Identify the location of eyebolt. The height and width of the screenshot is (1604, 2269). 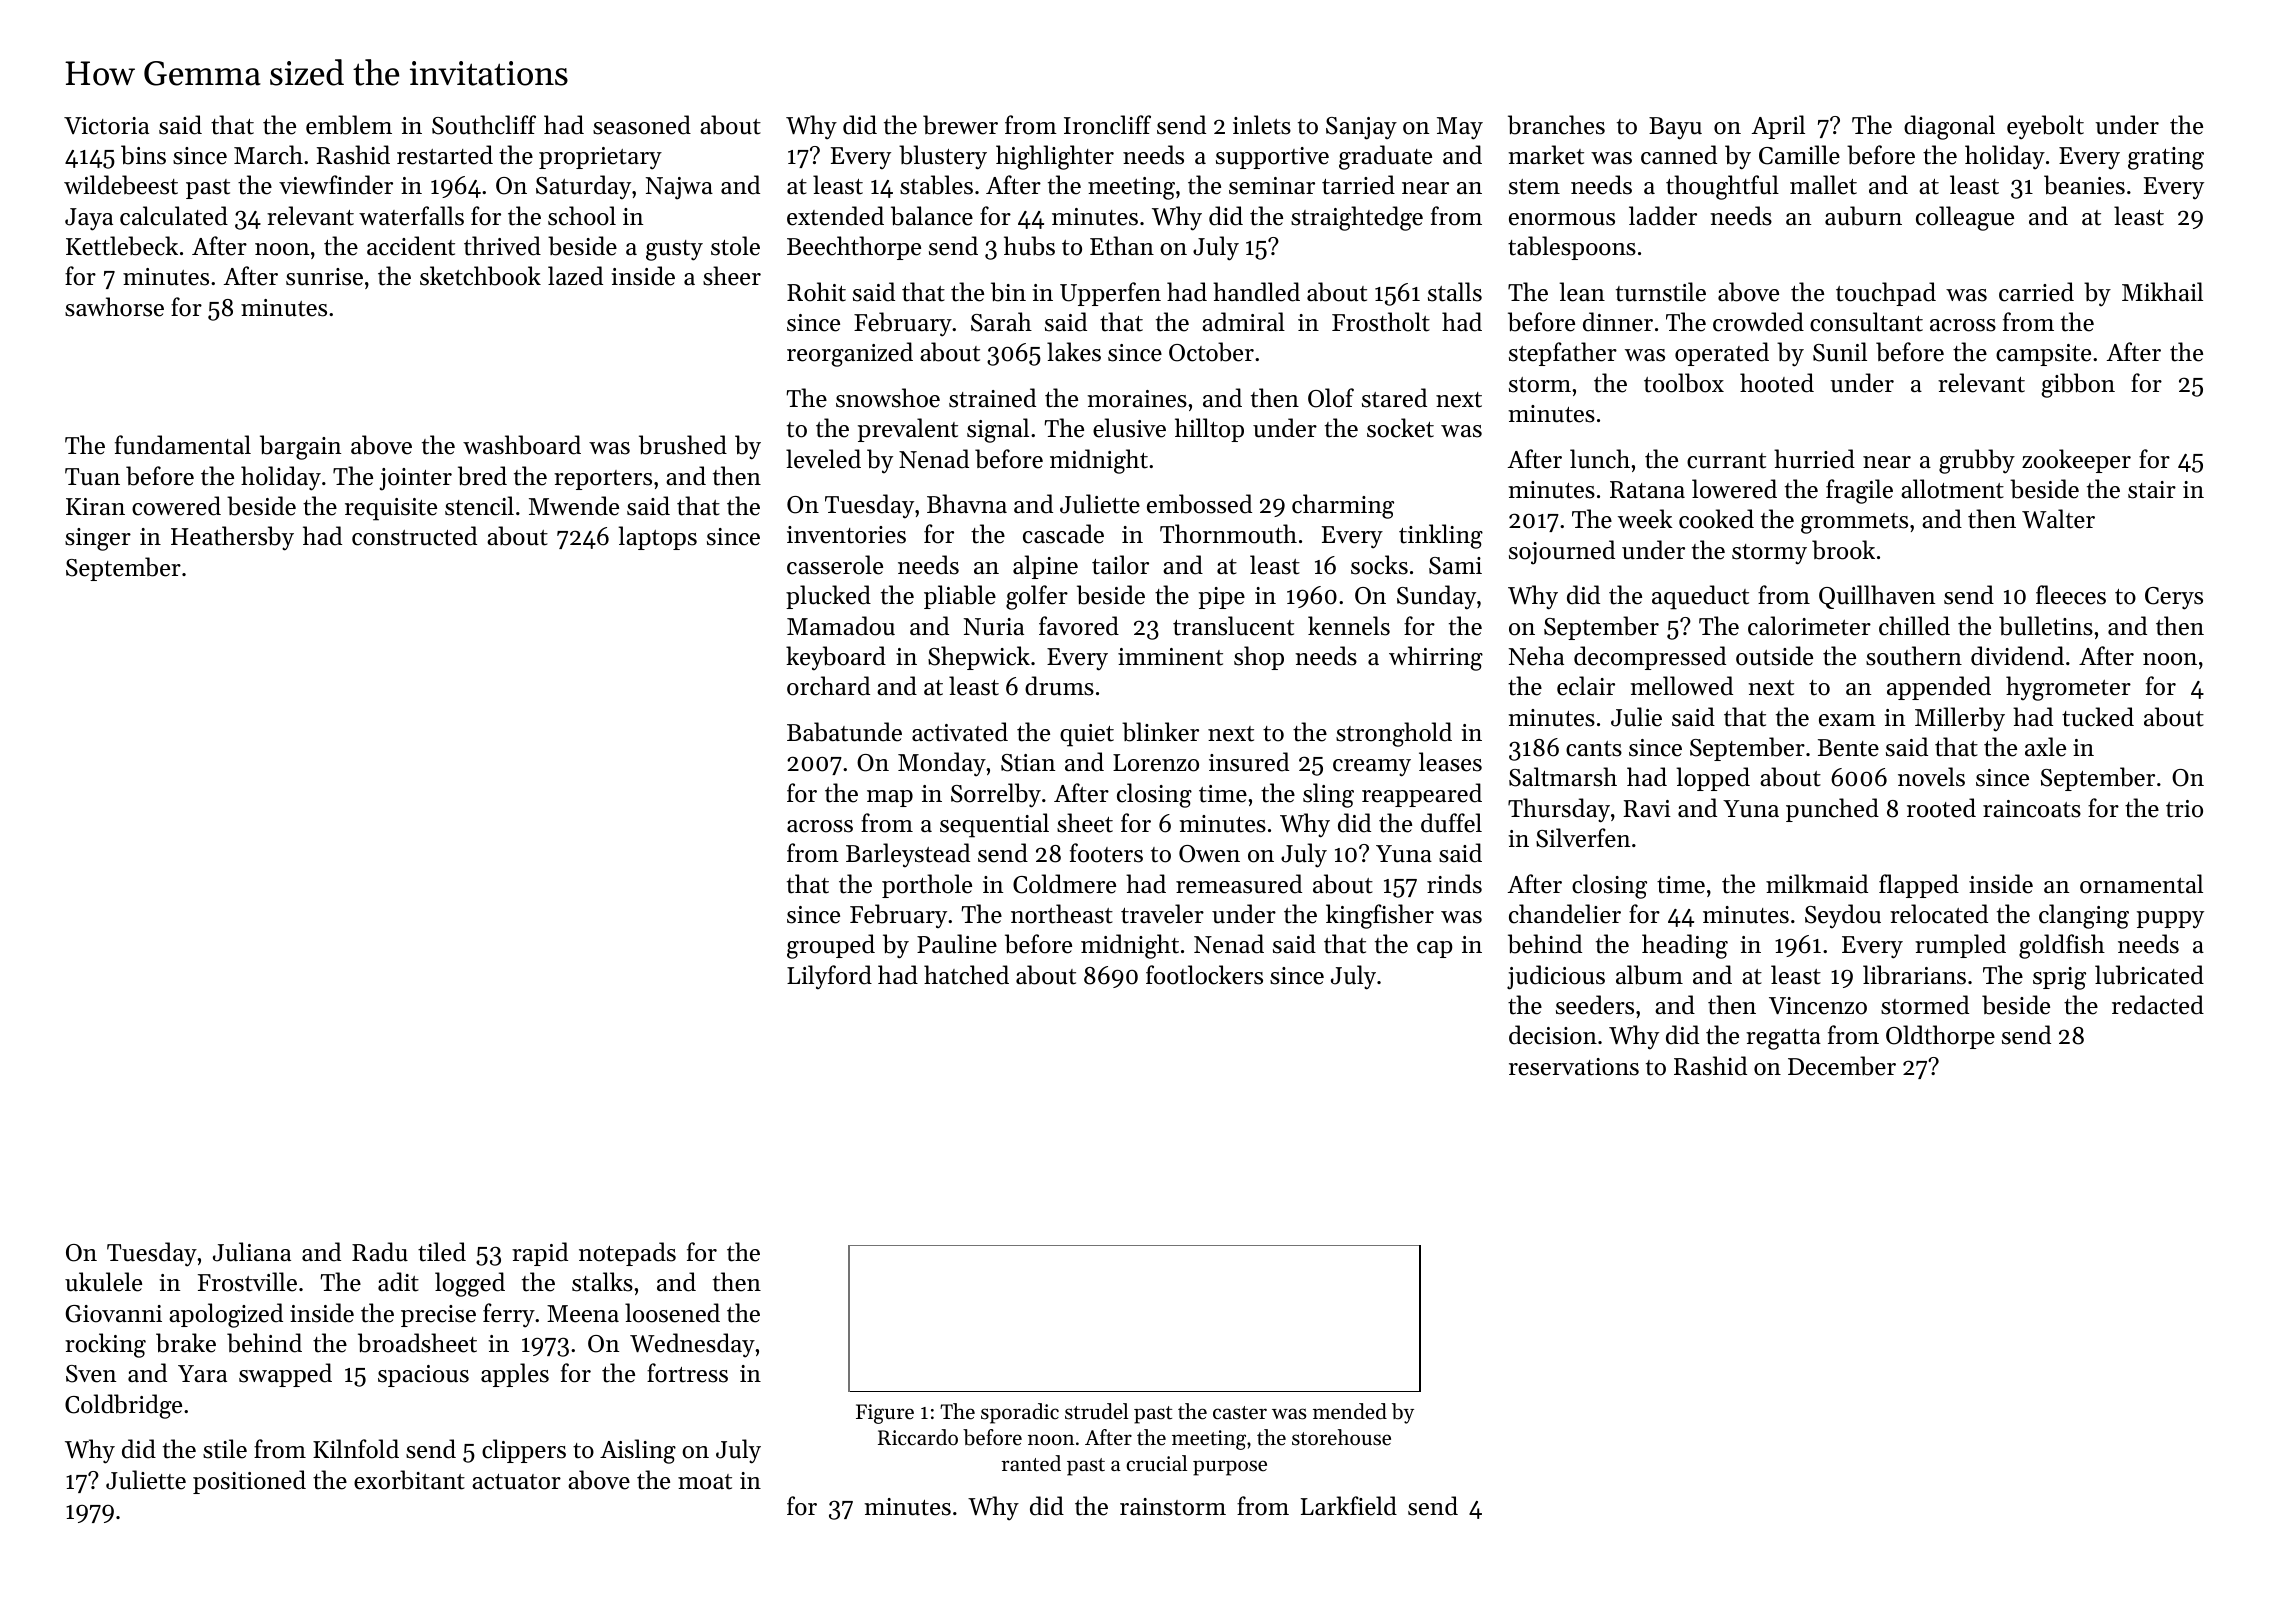
(2045, 127).
